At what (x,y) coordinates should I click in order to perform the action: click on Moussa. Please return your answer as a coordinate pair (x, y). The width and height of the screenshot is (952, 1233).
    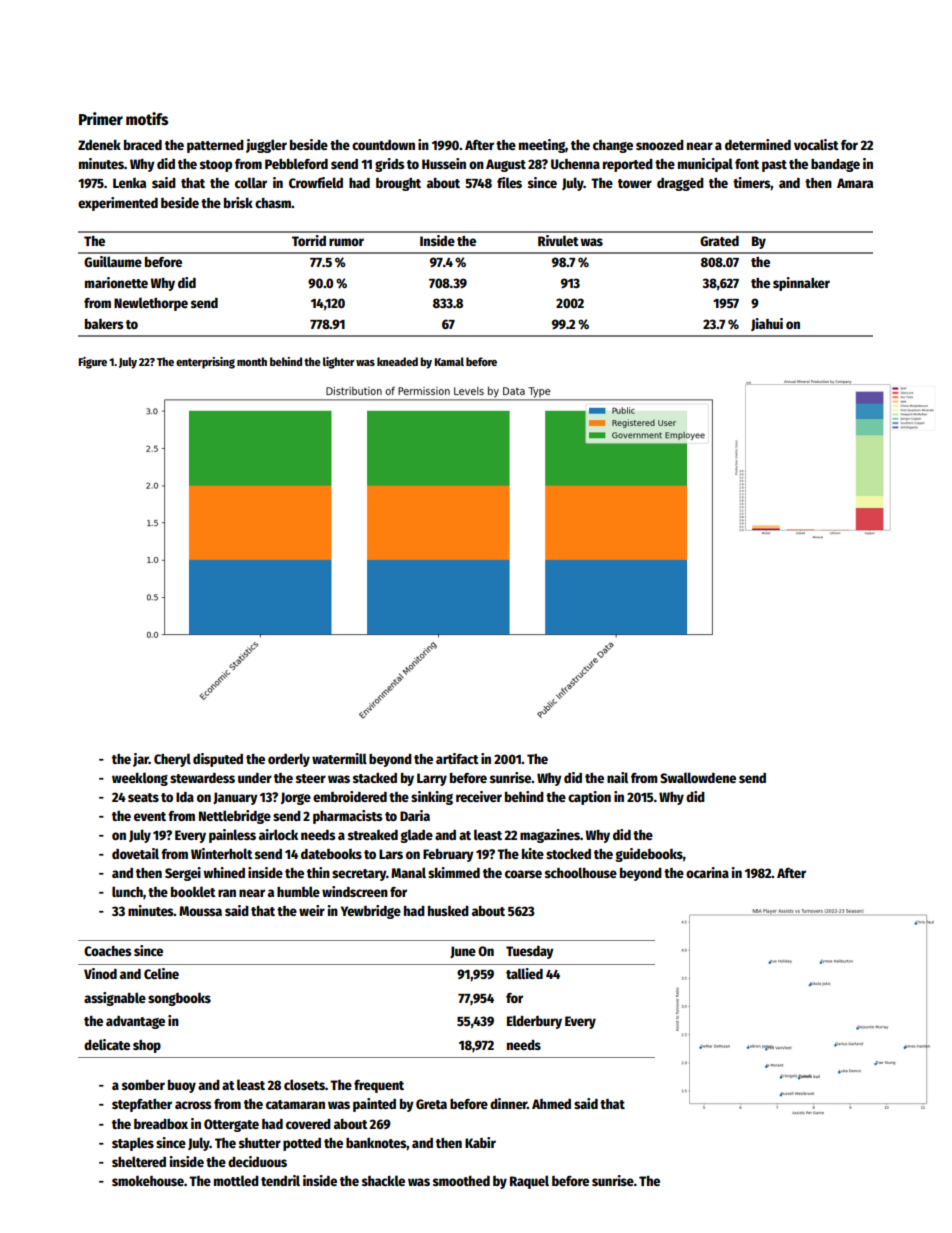
    Looking at the image, I should click on (200, 911).
